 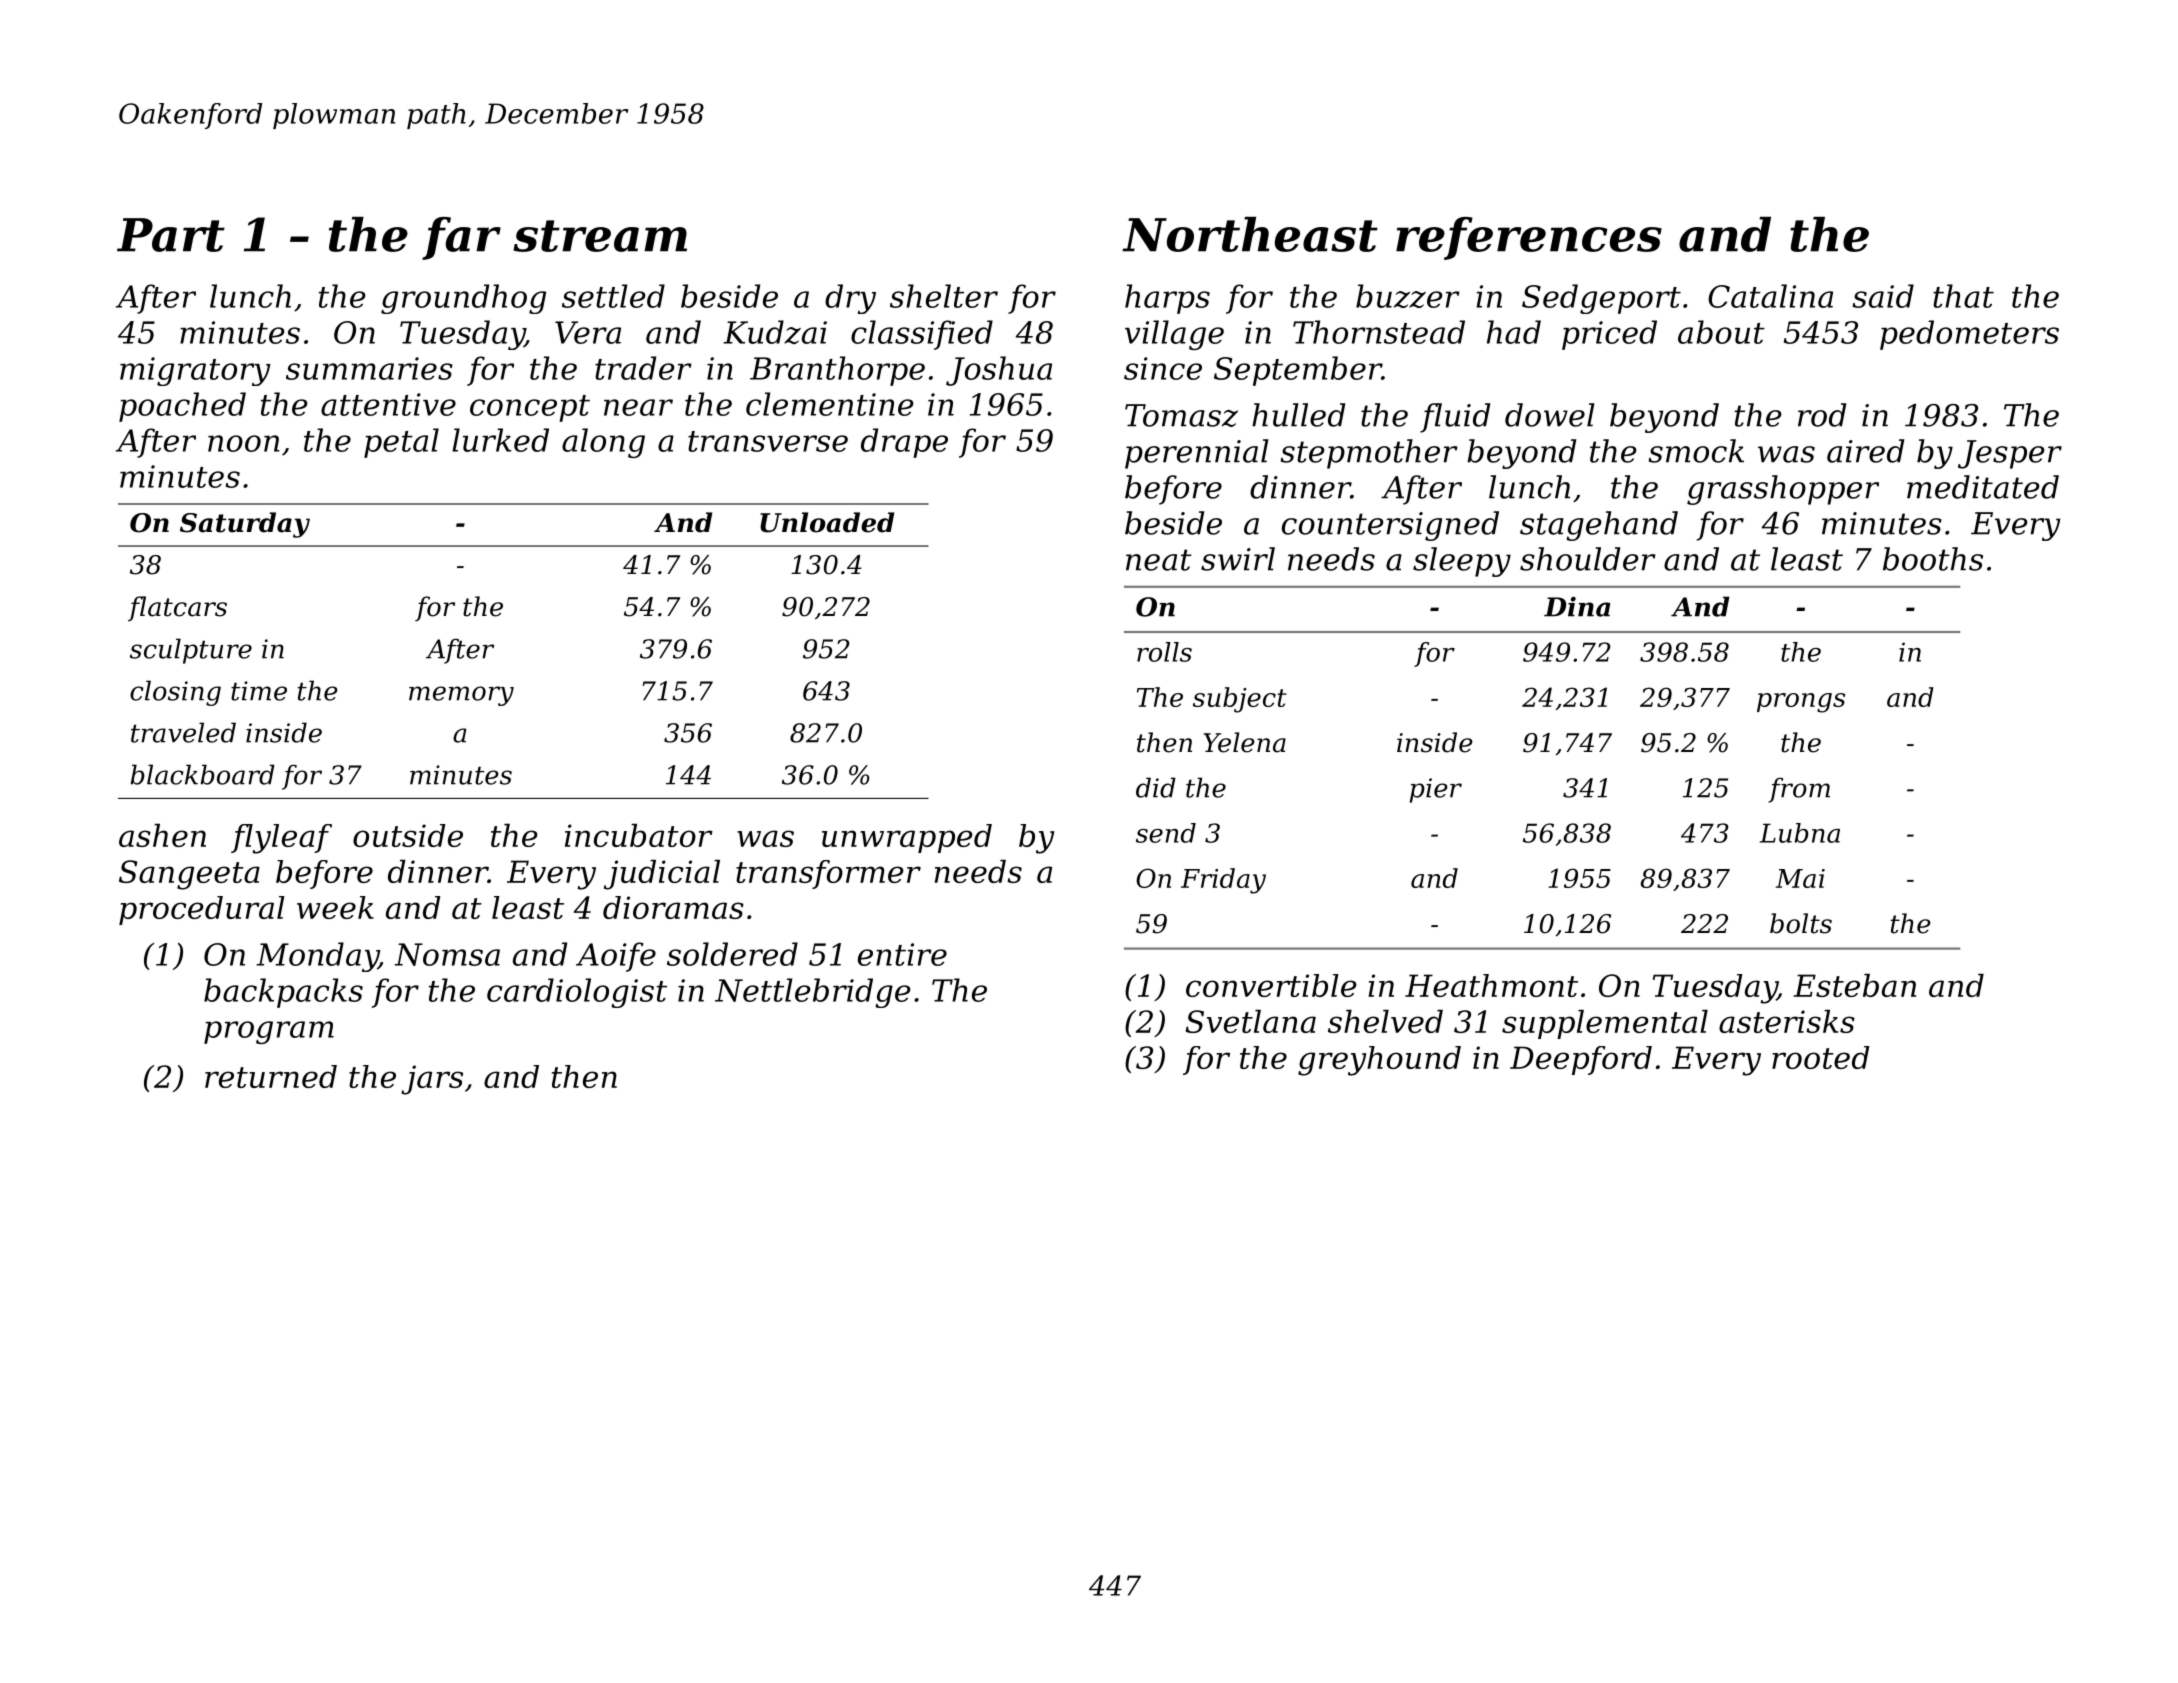 What do you see at coordinates (245, 525) in the image?
I see `Saturday` at bounding box center [245, 525].
